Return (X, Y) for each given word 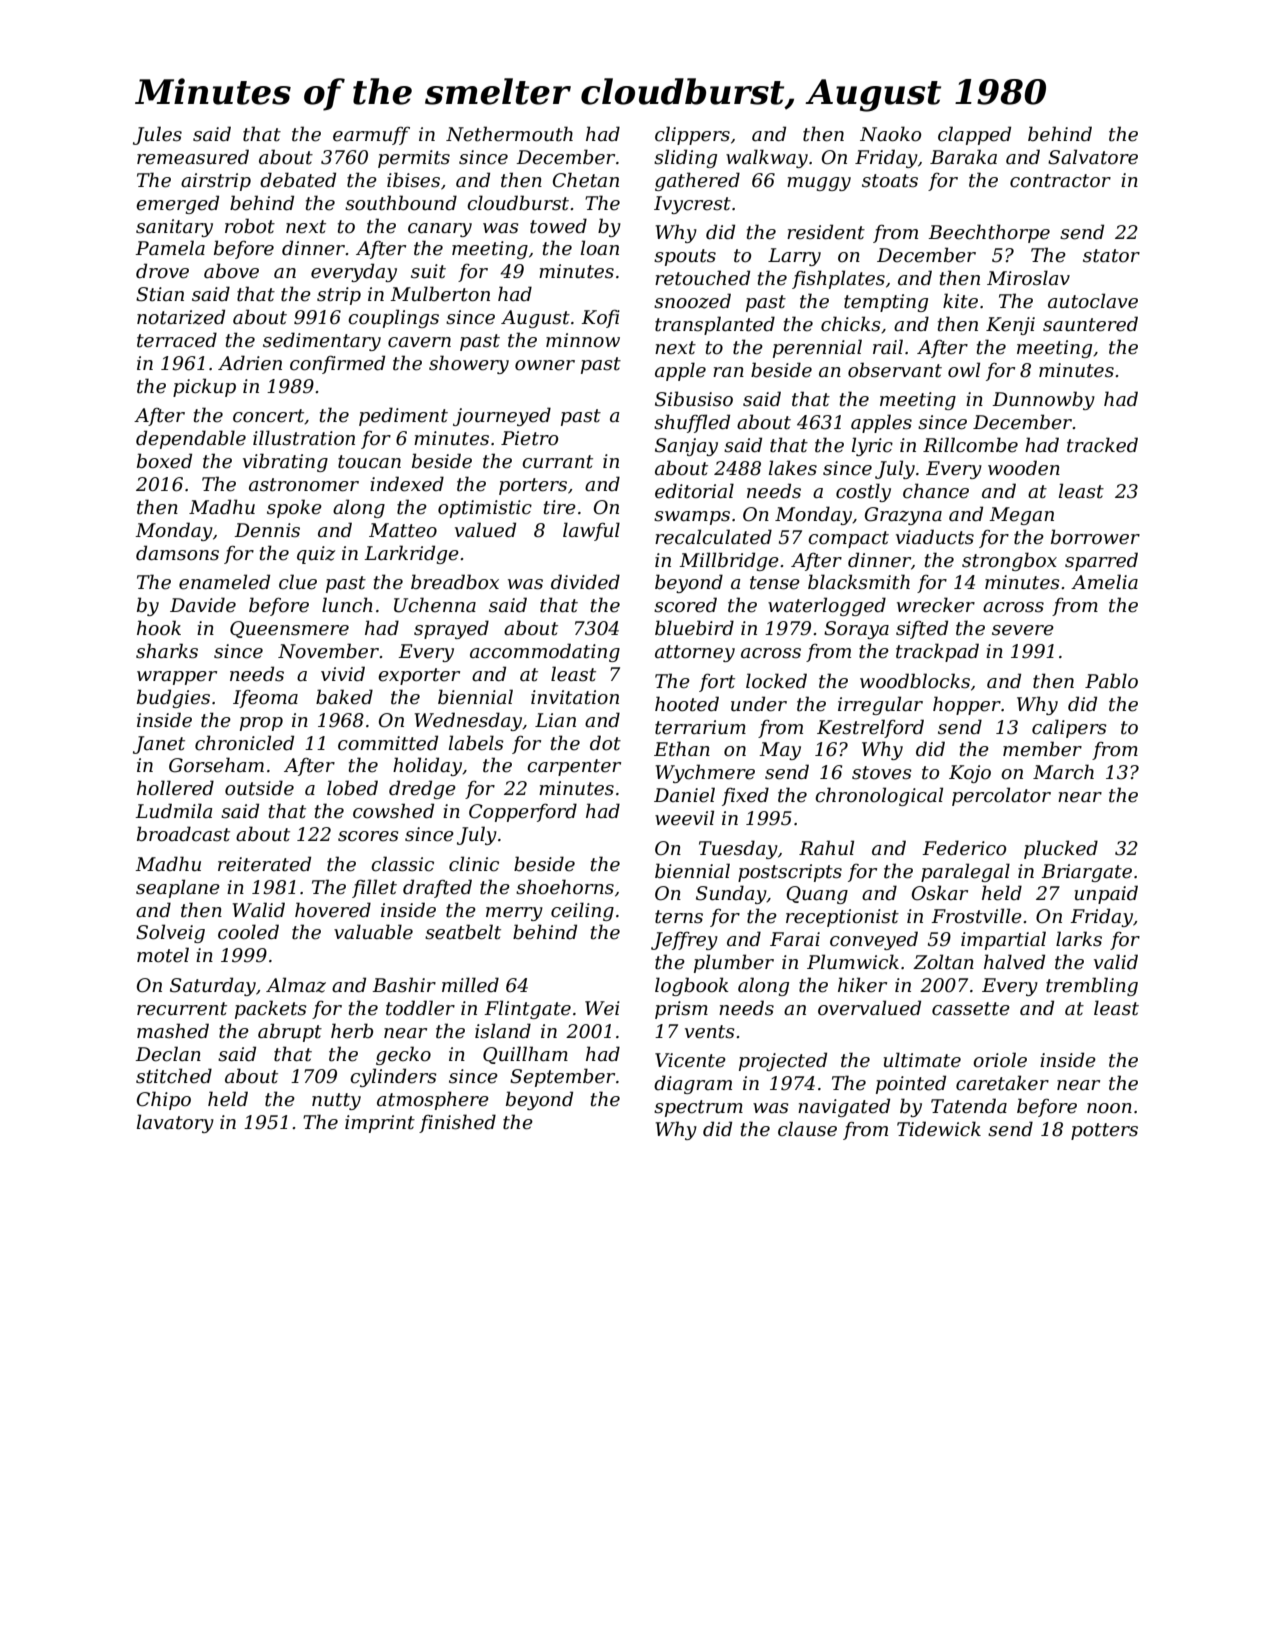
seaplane (178, 888)
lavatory (175, 1123)
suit (428, 271)
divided (585, 582)
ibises (413, 180)
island (503, 1031)
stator (1111, 256)
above (231, 271)
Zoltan (943, 962)
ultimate (922, 1060)
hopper (967, 705)
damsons (177, 553)
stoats (890, 181)
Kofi (600, 319)
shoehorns (565, 887)
